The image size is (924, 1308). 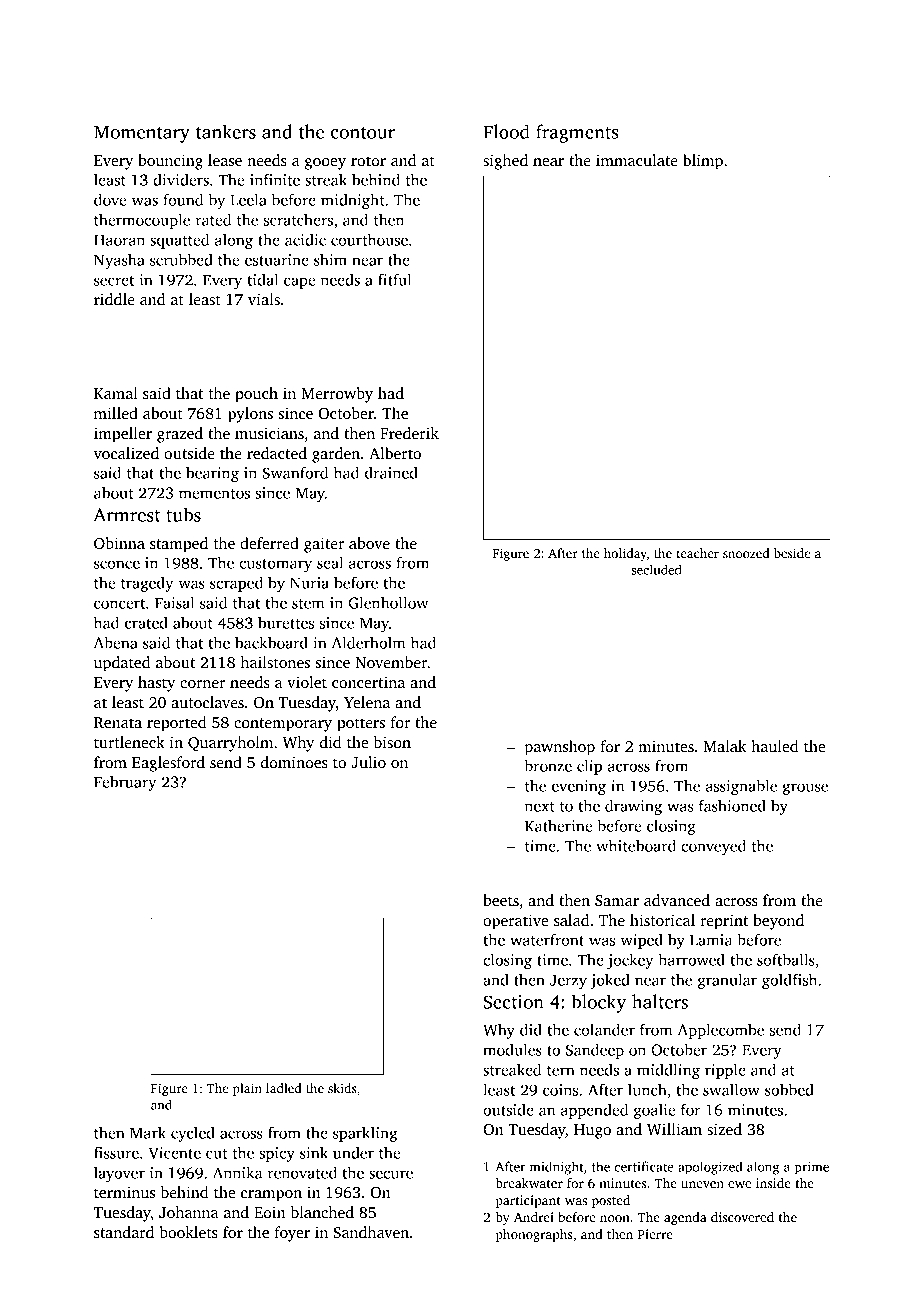 I want to click on blimp, so click(x=703, y=162).
